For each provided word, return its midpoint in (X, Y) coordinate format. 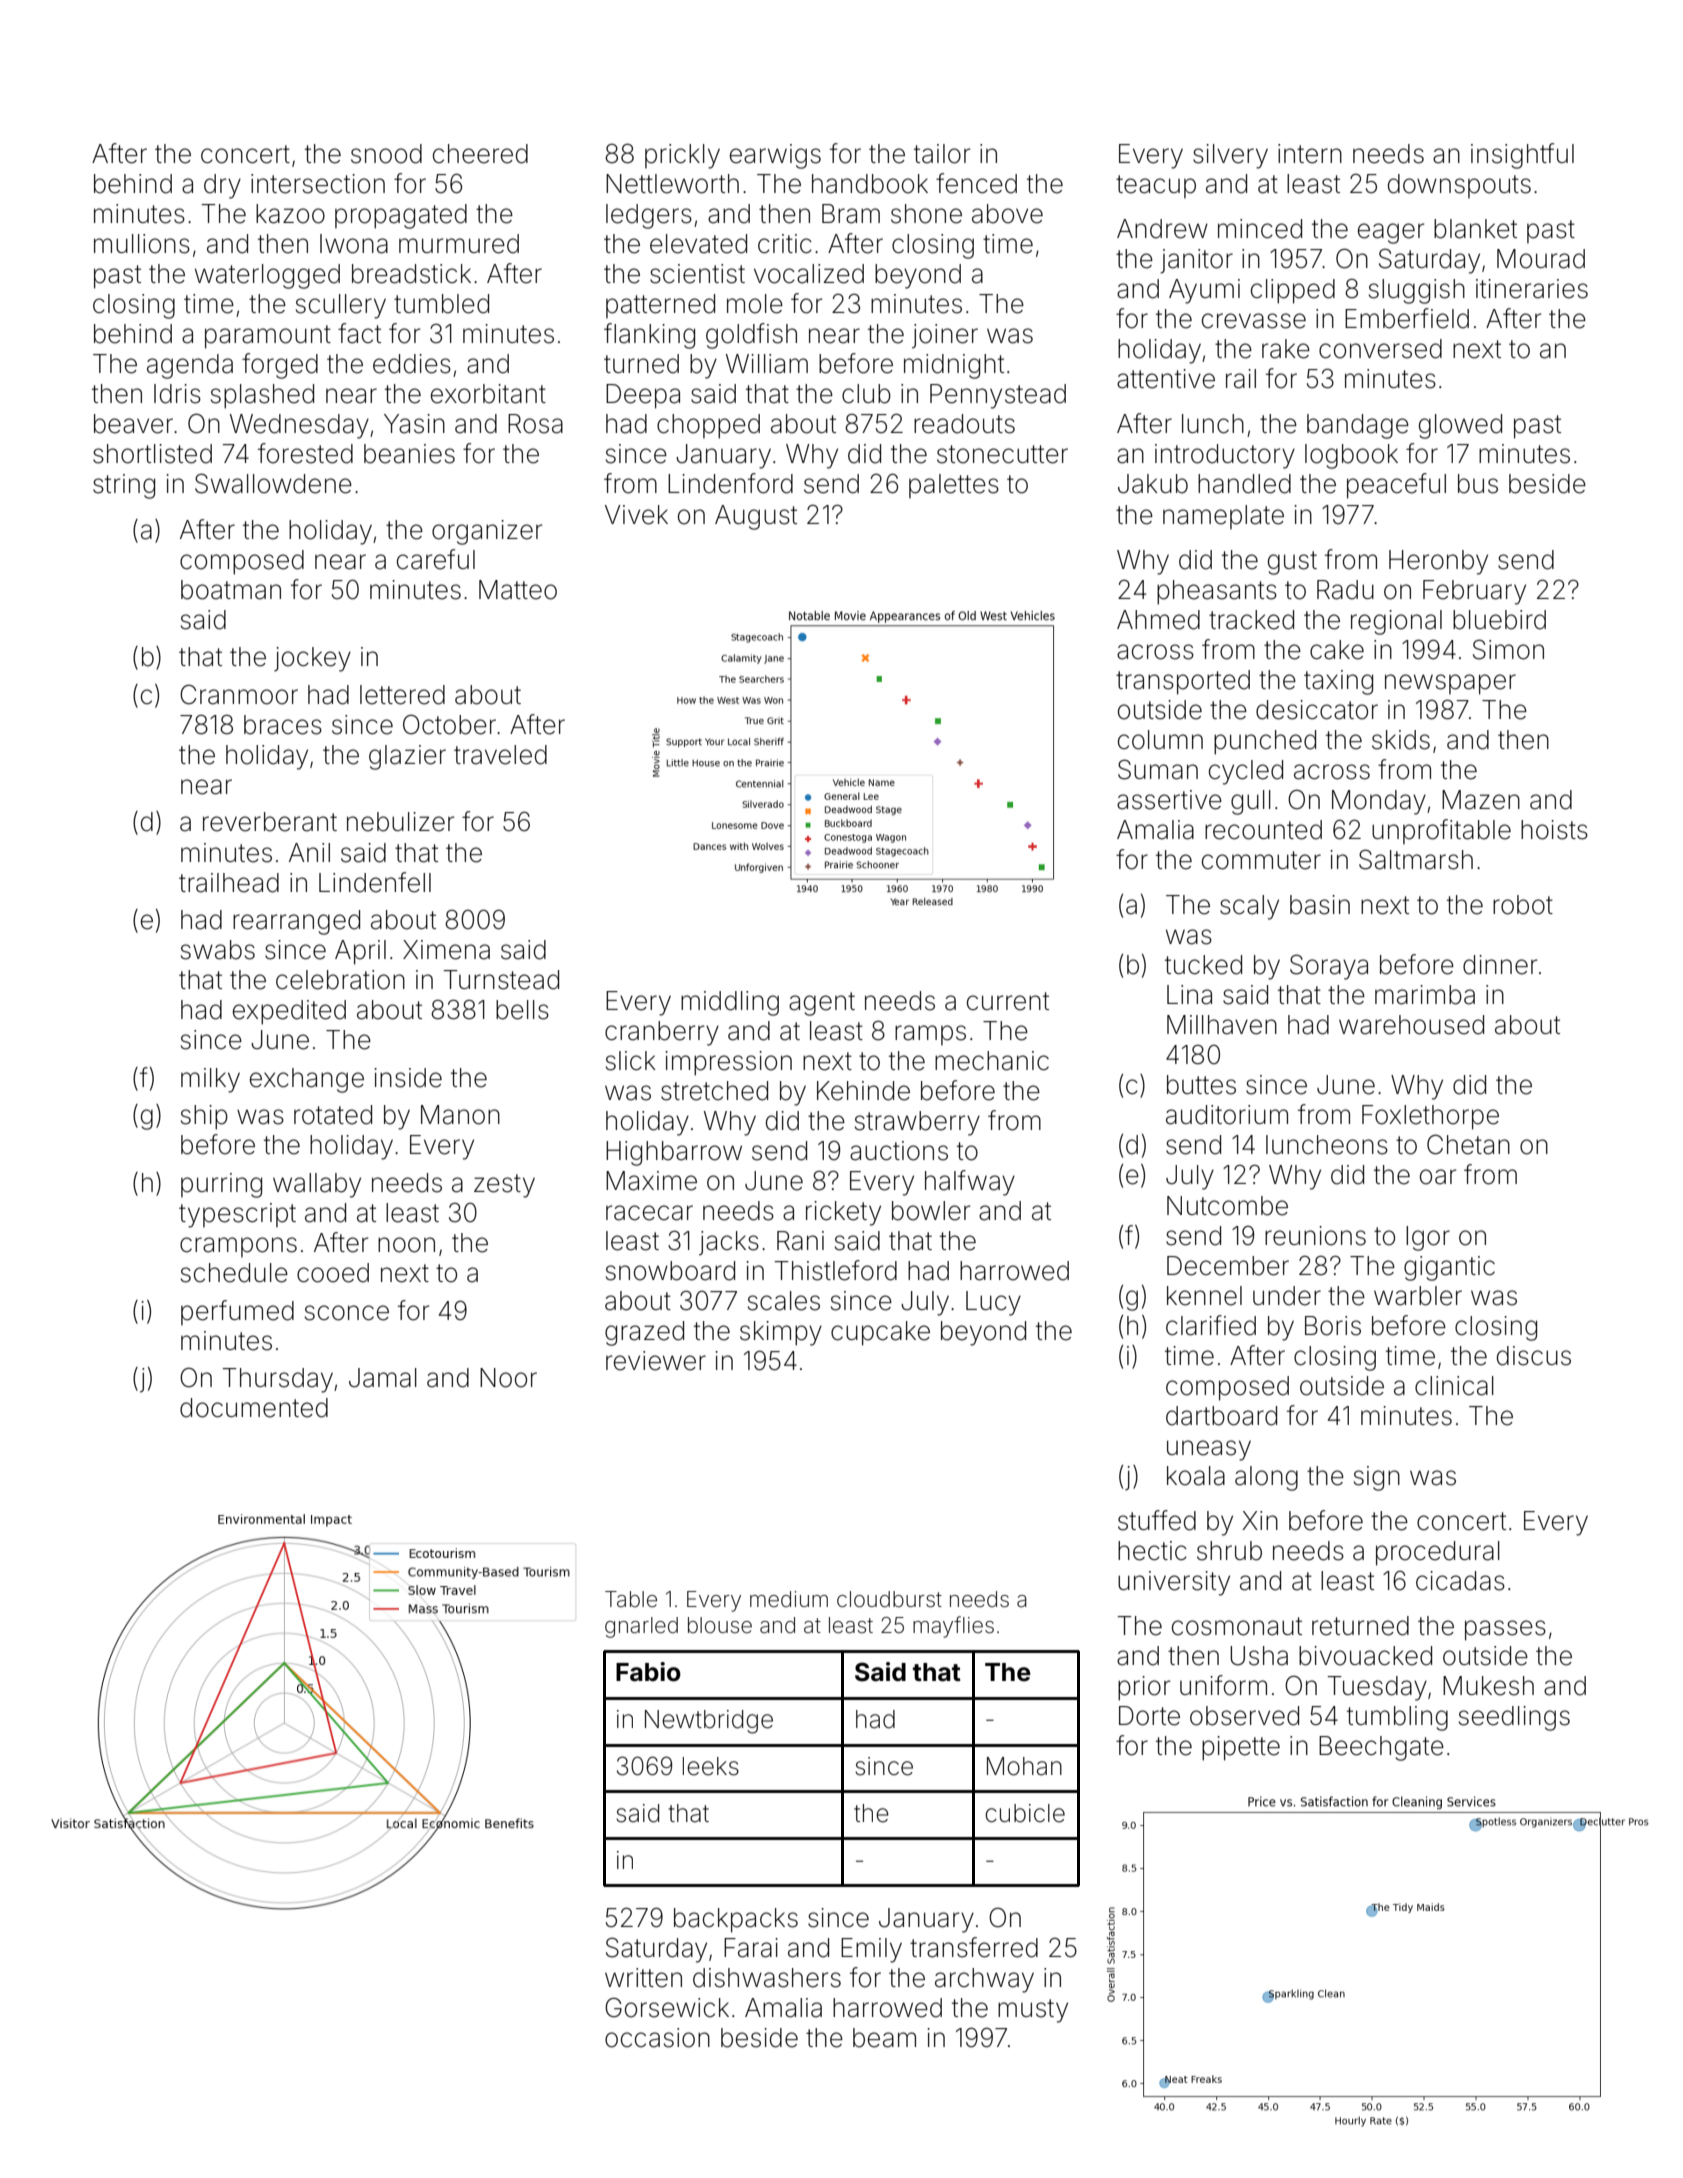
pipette (1241, 1748)
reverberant (270, 822)
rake (1286, 349)
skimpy (781, 1333)
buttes (1201, 1085)
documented (254, 1408)
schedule (234, 1273)
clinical (1454, 1386)
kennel (1204, 1296)
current (1008, 1001)
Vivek (636, 515)
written (643, 1978)
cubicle (1025, 1813)
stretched (714, 1091)
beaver (133, 424)
